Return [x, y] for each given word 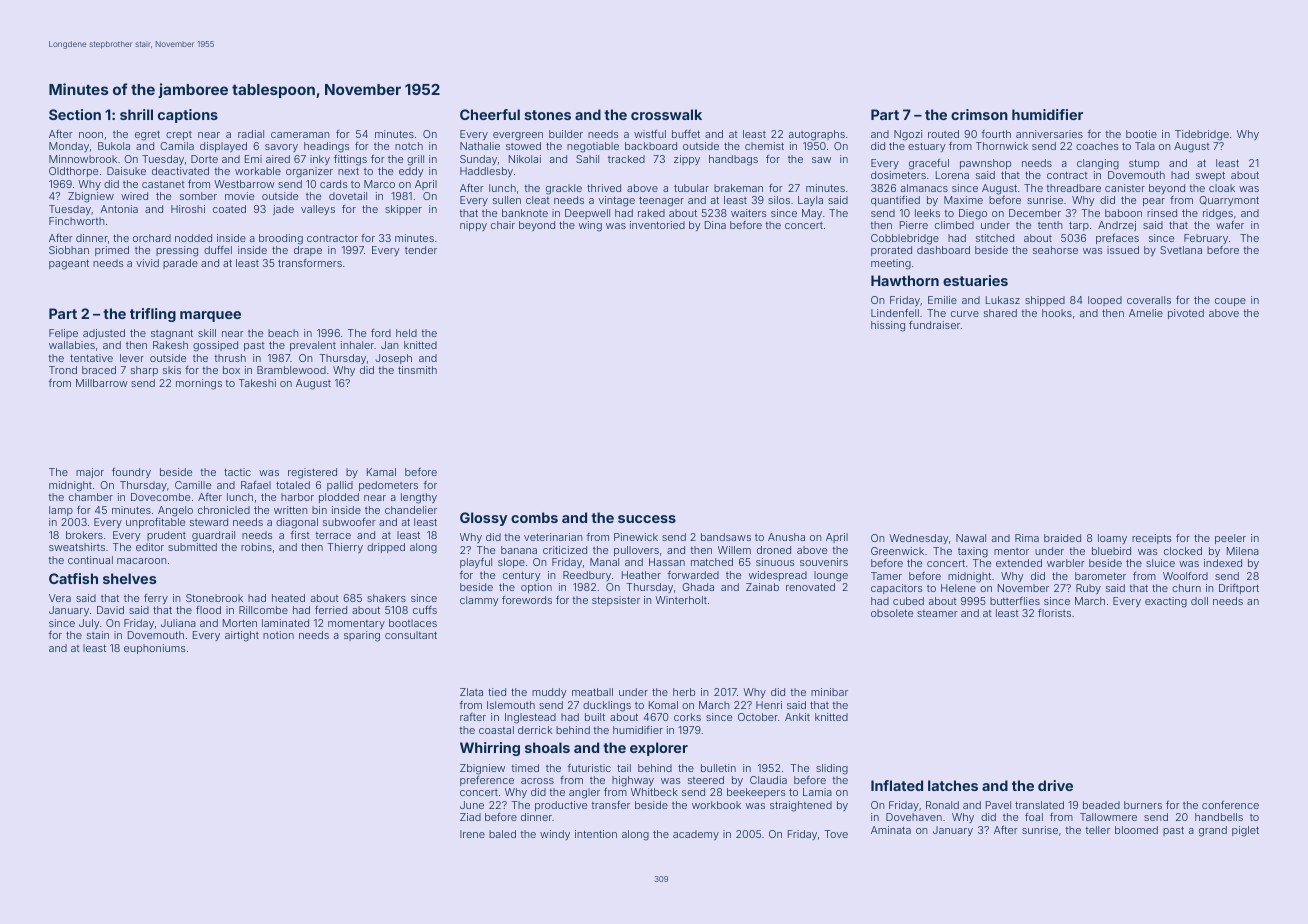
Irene [472, 834]
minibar [829, 692]
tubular [691, 188]
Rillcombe [263, 610]
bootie [1141, 134]
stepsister [616, 601]
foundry [131, 473]
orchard [152, 238]
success [647, 519]
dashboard [943, 250]
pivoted [1186, 314]
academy [696, 835]
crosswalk [666, 114]
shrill [136, 114]
